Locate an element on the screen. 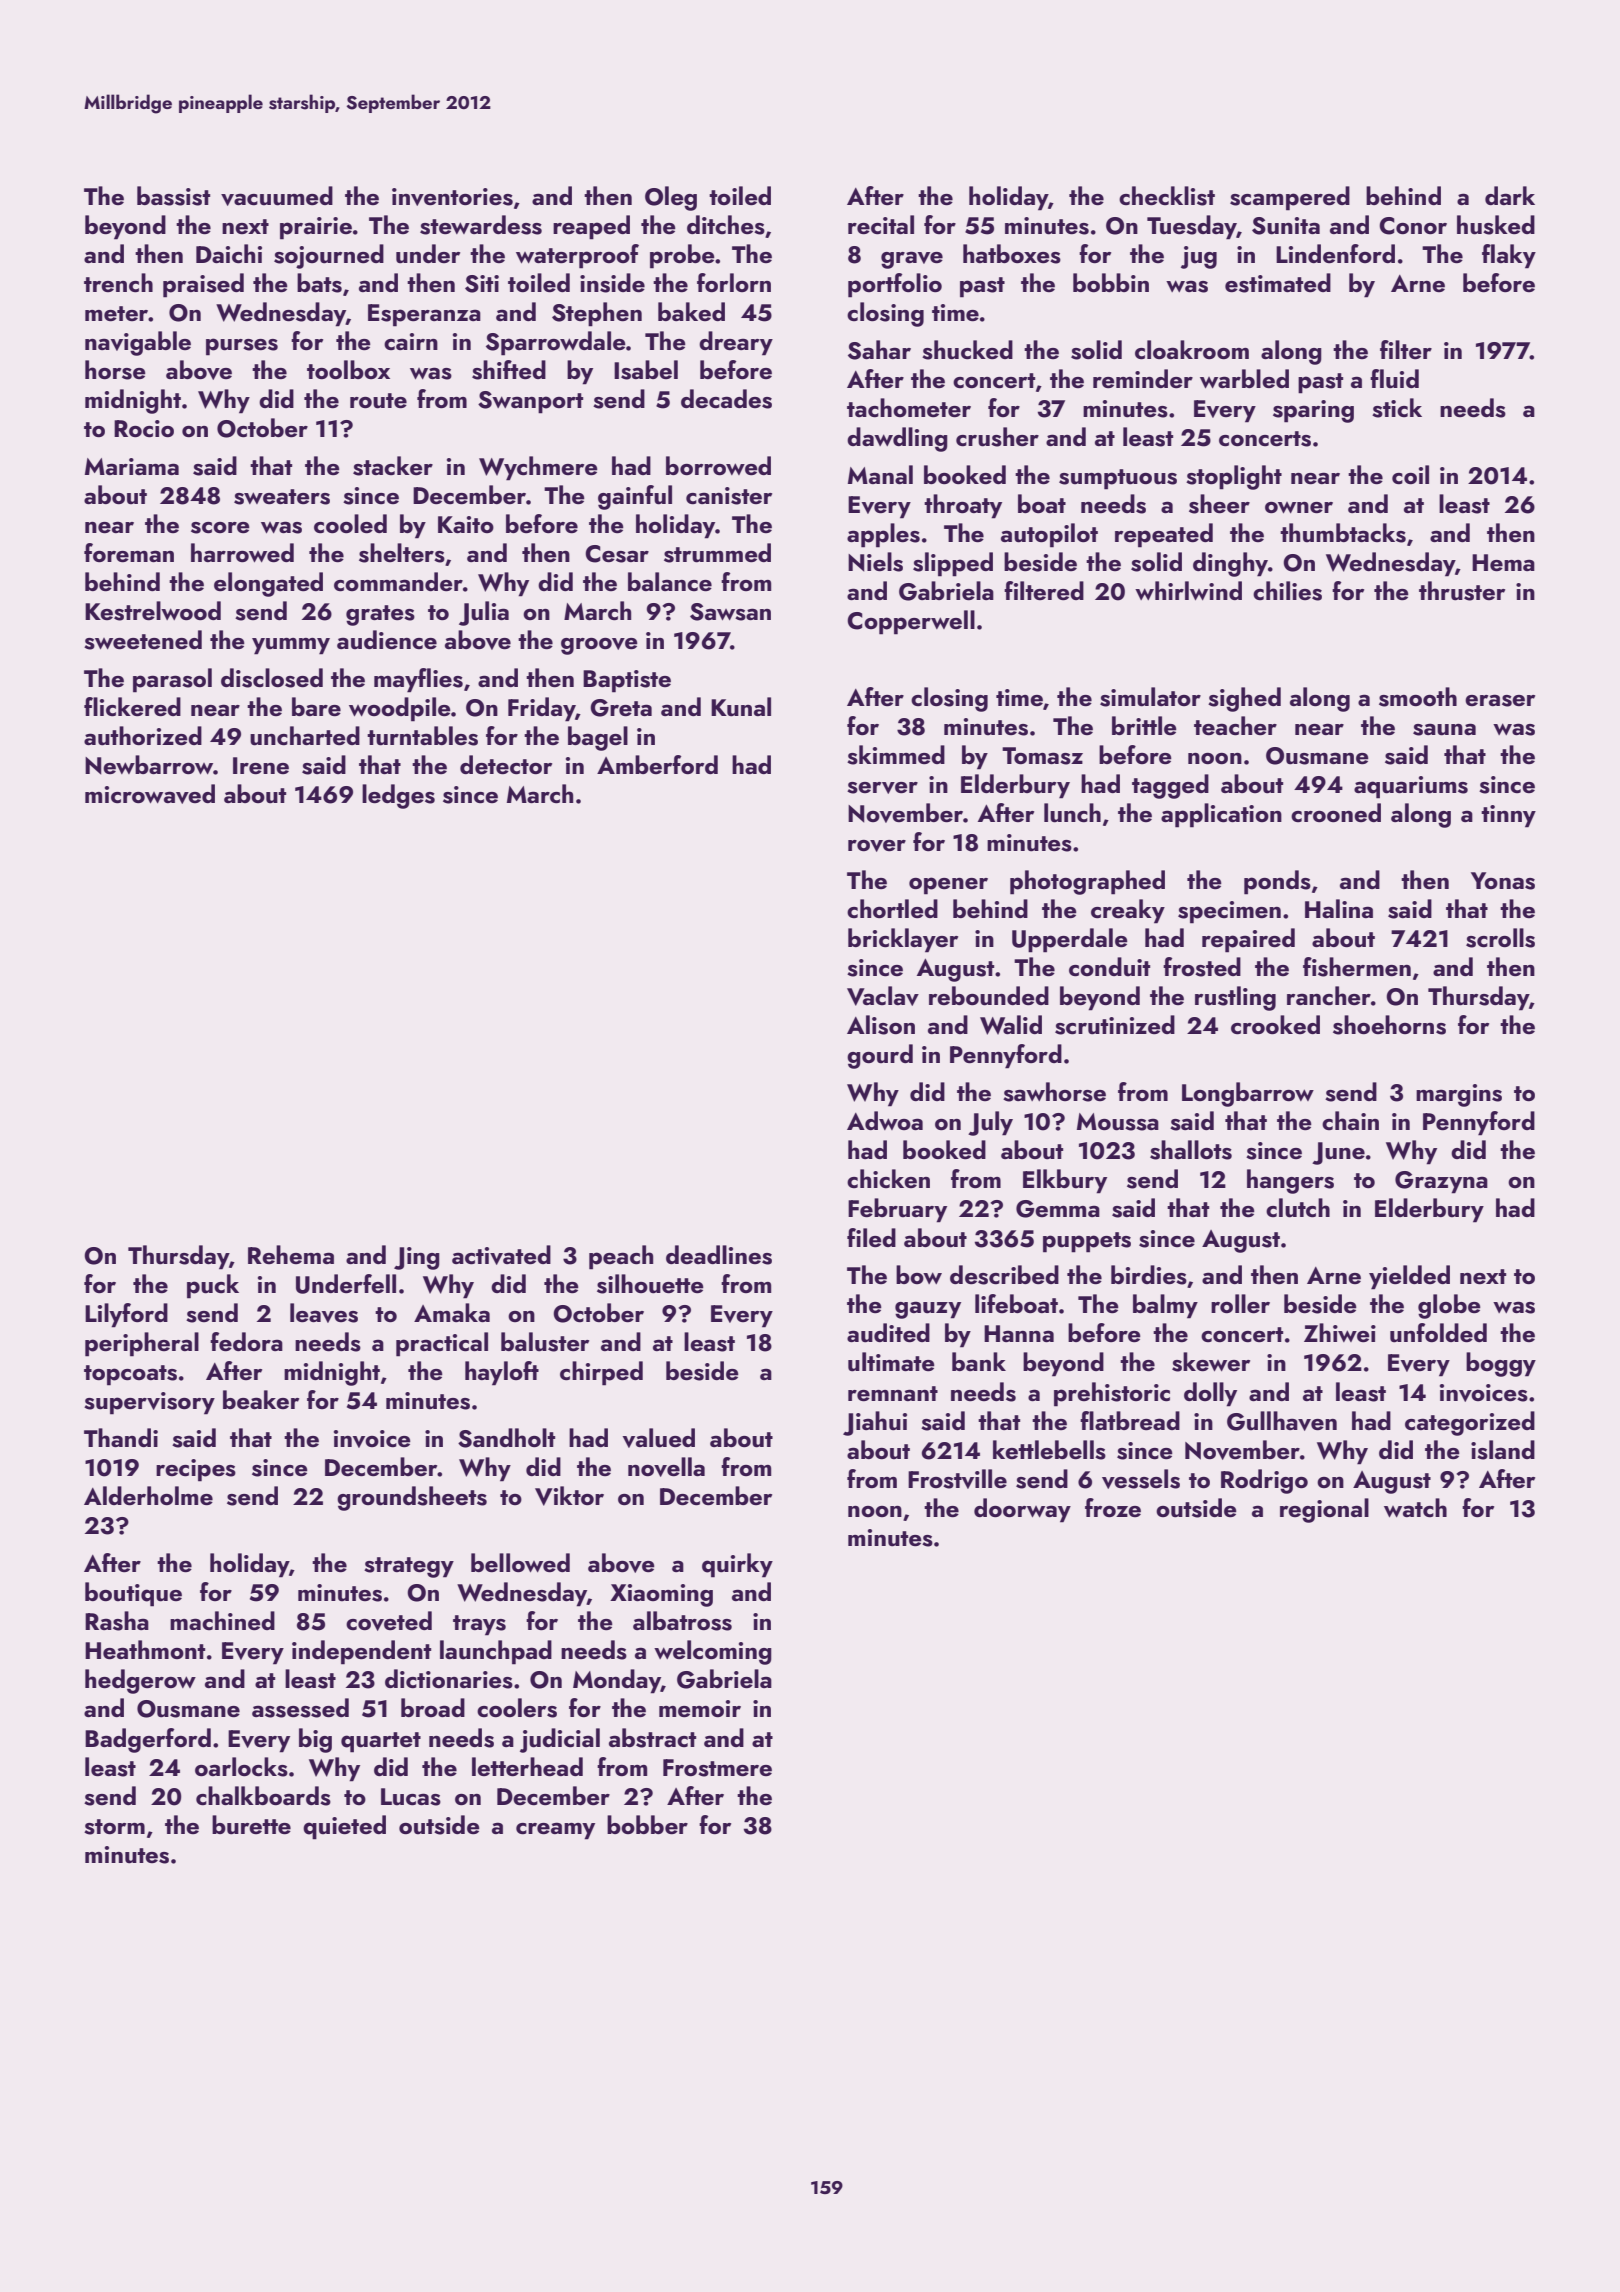  Frostmere is located at coordinates (717, 1768).
